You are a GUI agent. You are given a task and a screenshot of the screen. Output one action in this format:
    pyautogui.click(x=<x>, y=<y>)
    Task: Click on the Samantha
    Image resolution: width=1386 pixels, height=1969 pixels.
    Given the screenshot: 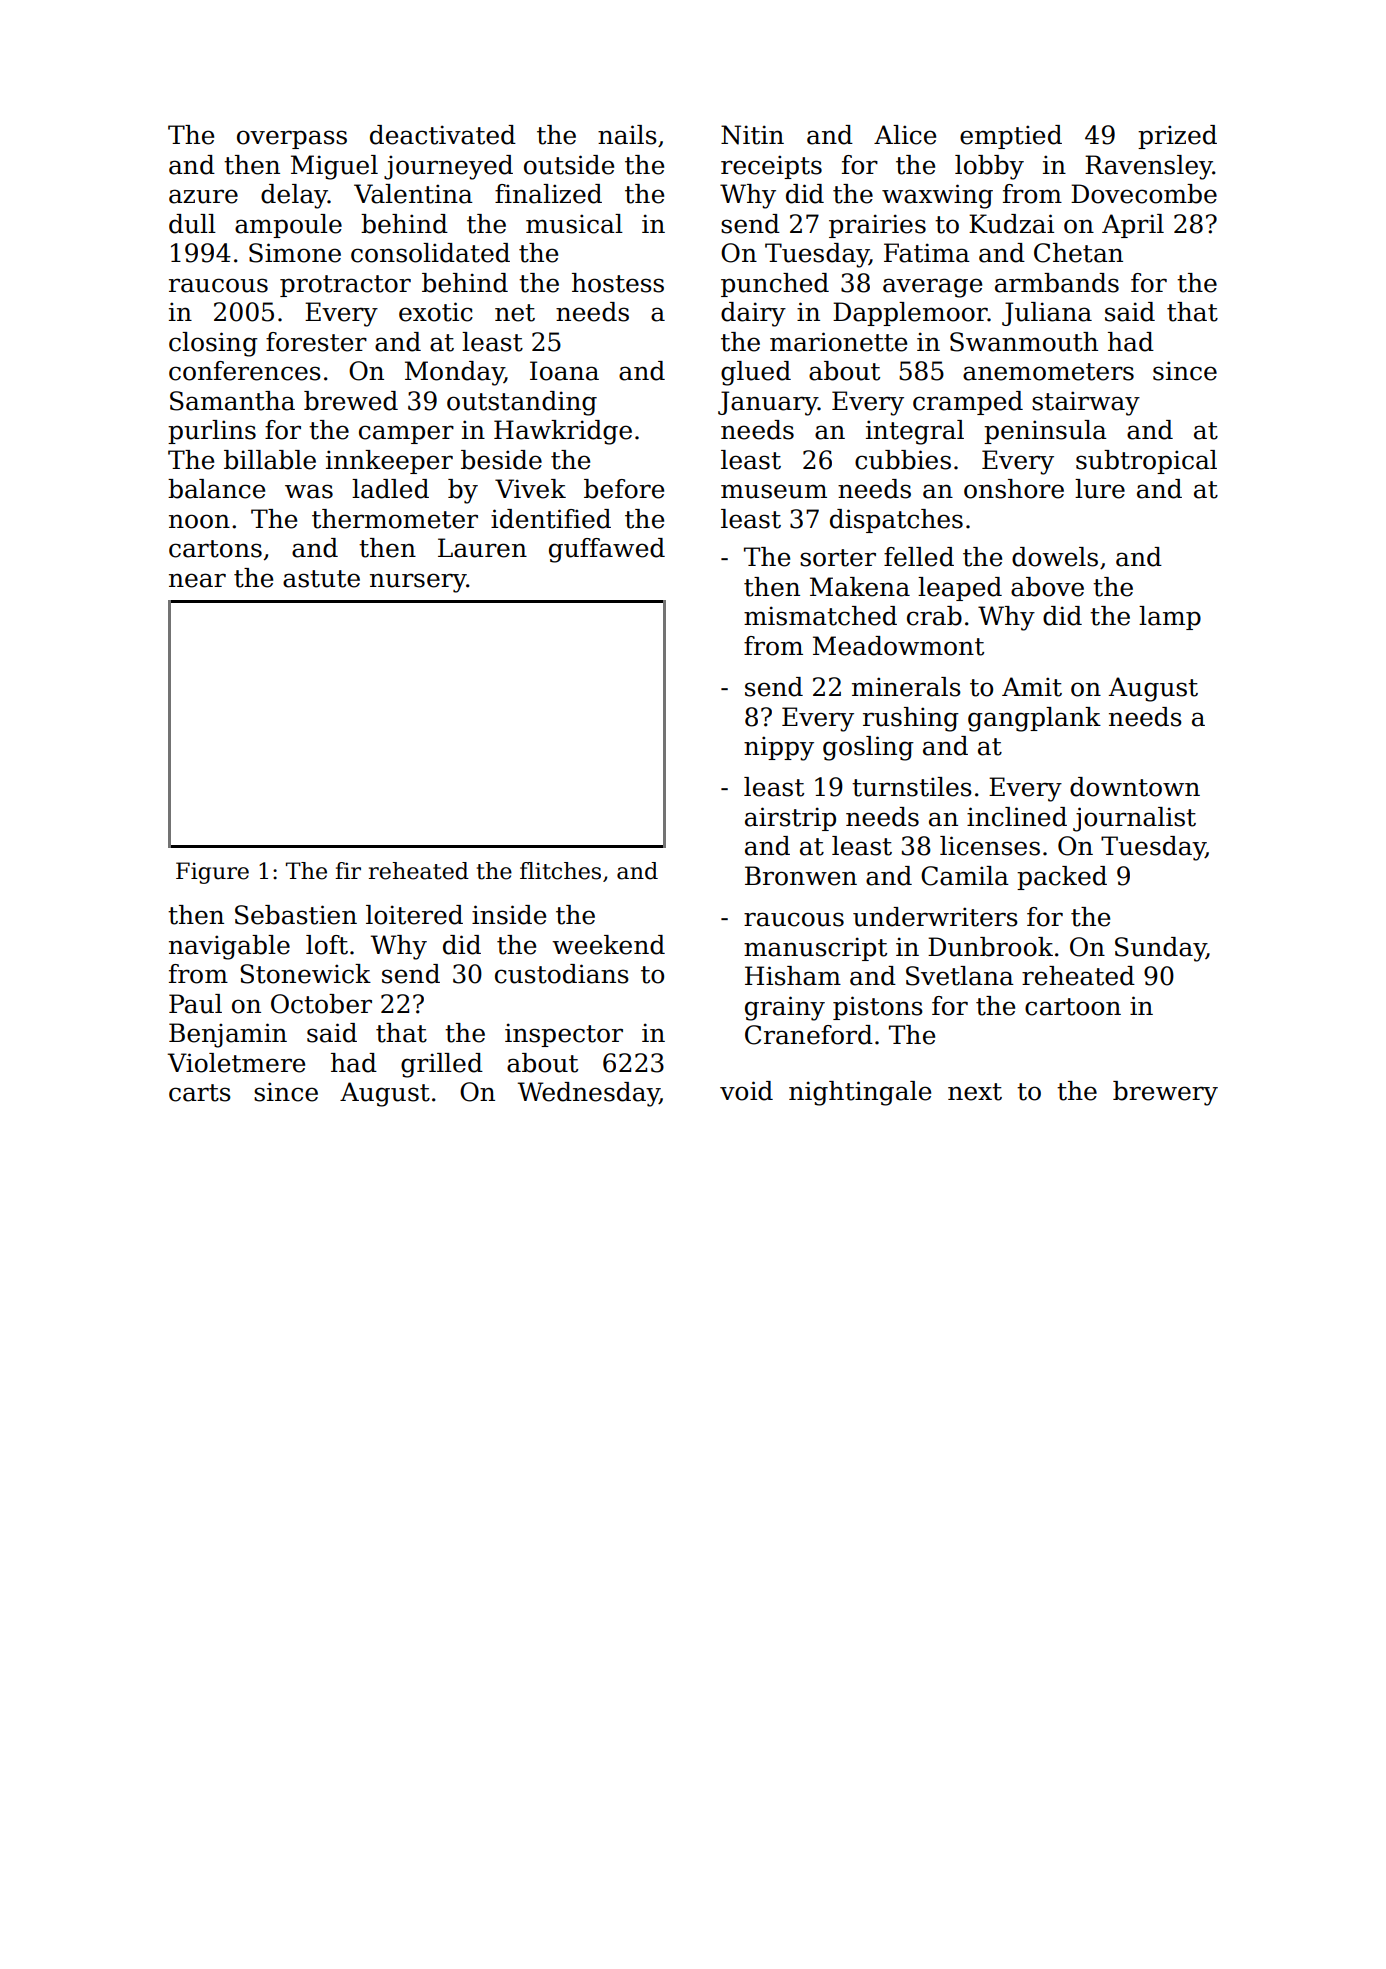 What is the action you would take?
    pyautogui.click(x=232, y=401)
